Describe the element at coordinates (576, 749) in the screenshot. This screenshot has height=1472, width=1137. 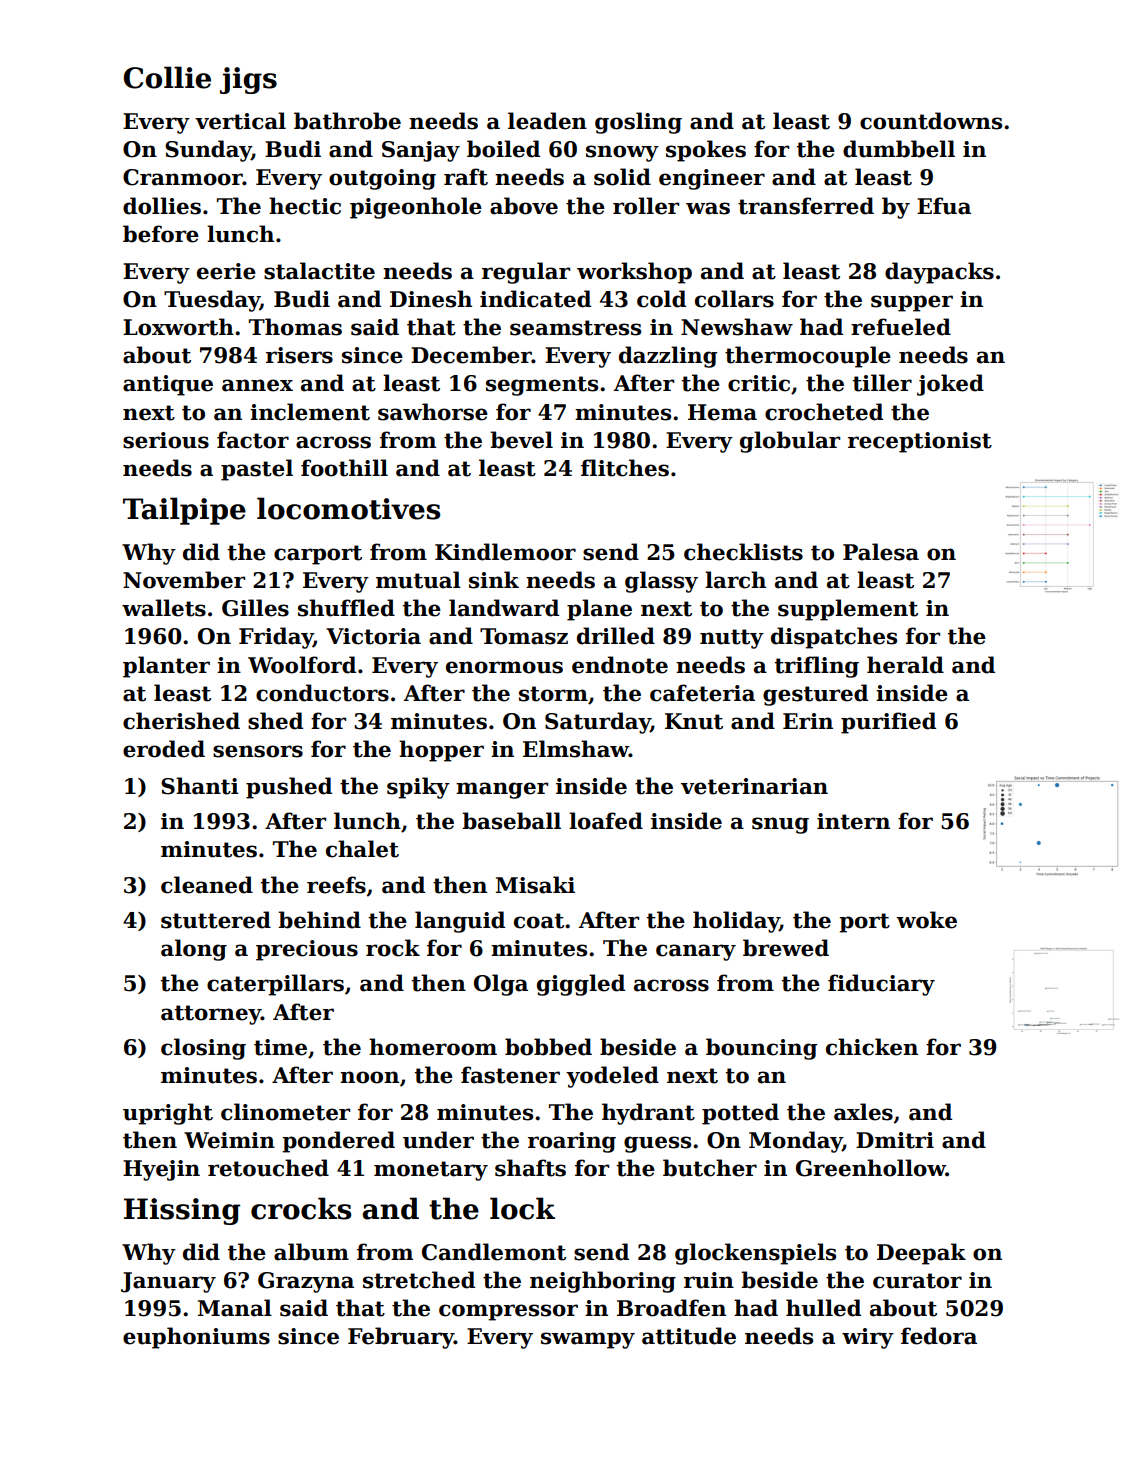
I see `Elmshaw` at that location.
